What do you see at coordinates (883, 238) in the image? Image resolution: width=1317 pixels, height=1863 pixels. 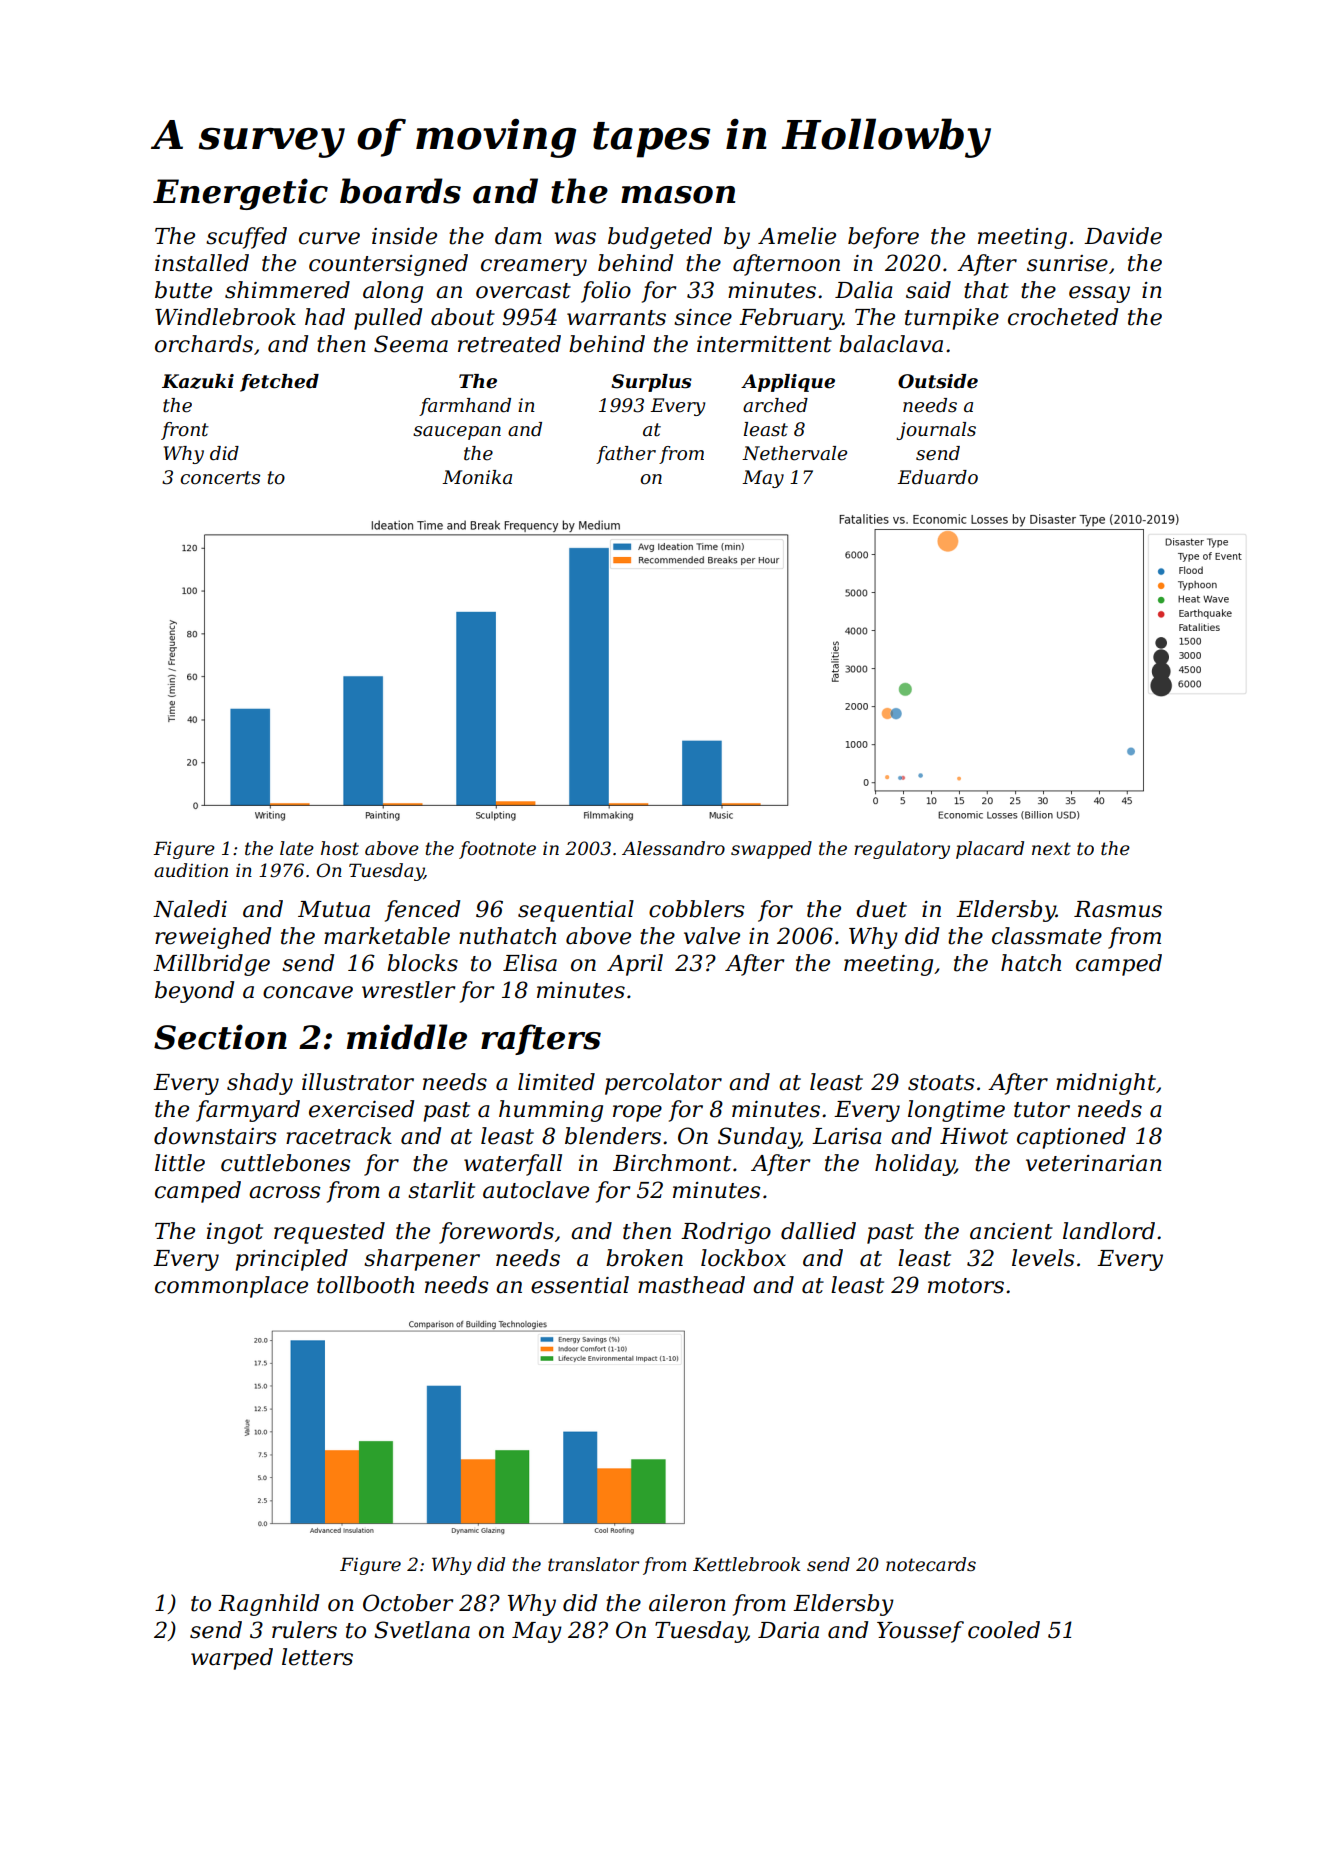 I see `before` at bounding box center [883, 238].
